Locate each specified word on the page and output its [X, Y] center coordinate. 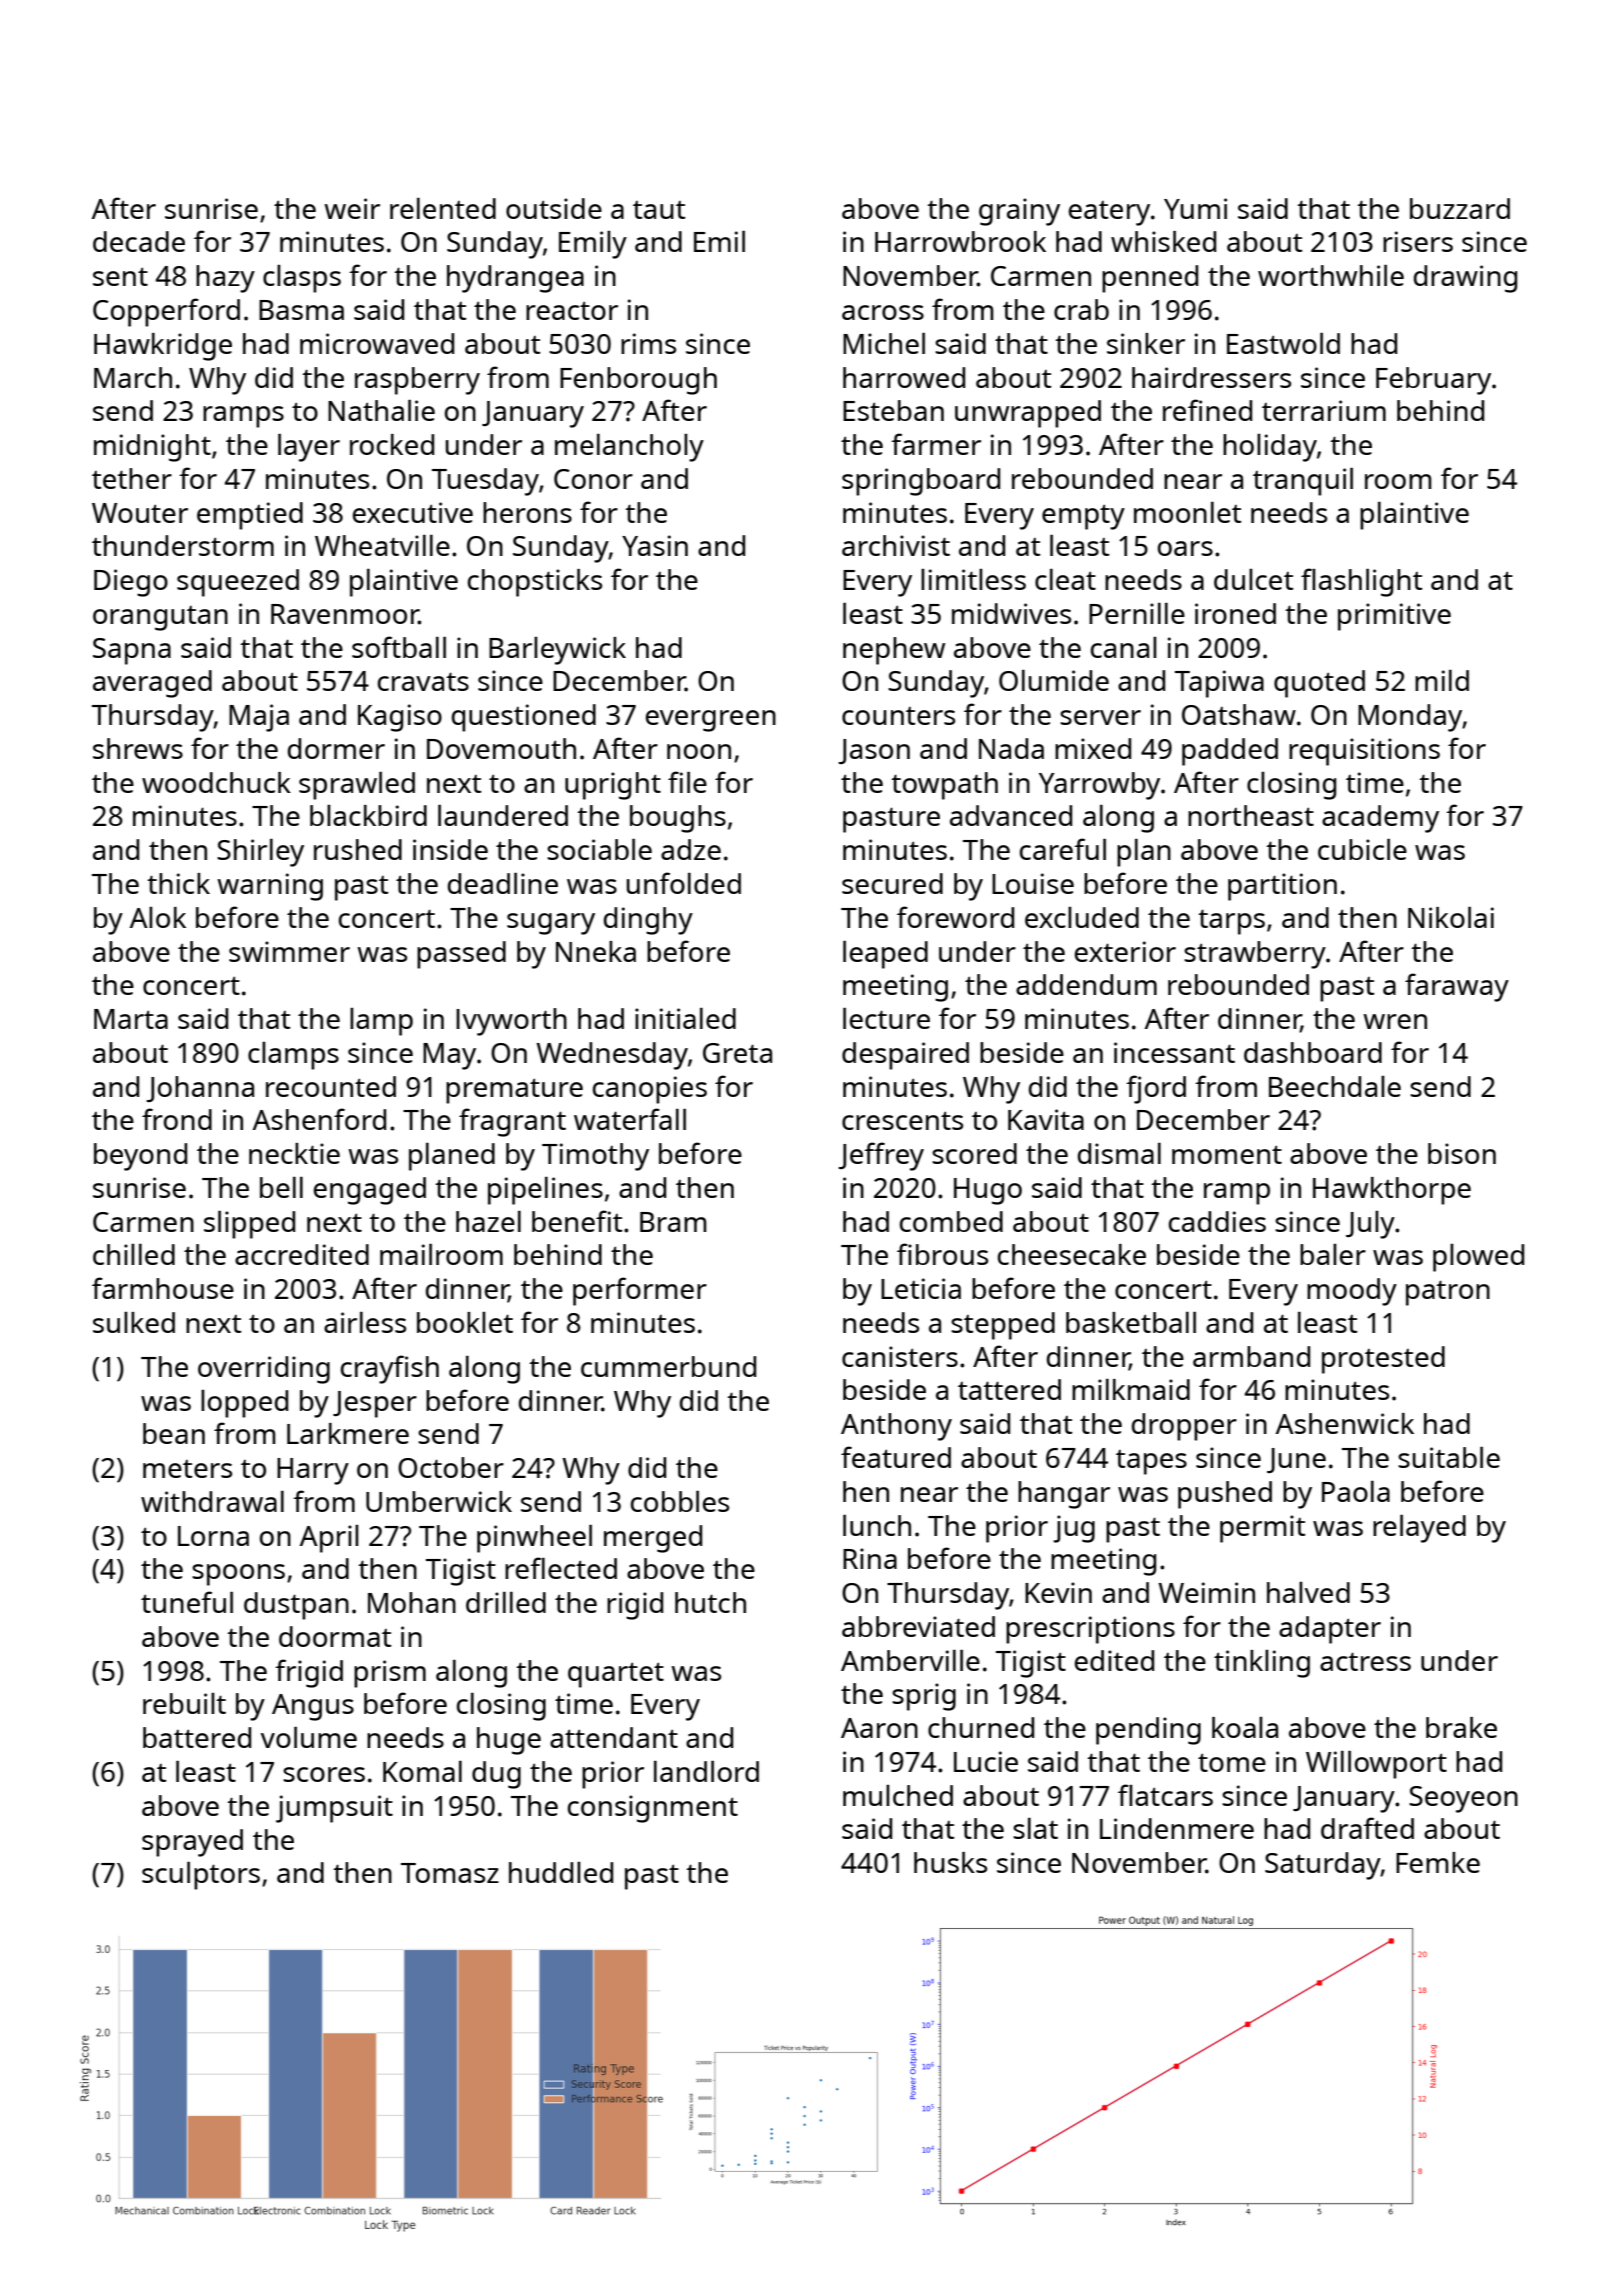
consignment [653, 1809]
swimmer [289, 951]
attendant [614, 1737]
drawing [1465, 279]
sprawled [357, 786]
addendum [1086, 984]
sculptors [201, 1876]
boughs [678, 819]
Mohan [412, 1602]
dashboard [1313, 1052]
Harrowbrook [960, 241]
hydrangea [515, 279]
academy [1380, 819]
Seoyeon [1463, 1799]
